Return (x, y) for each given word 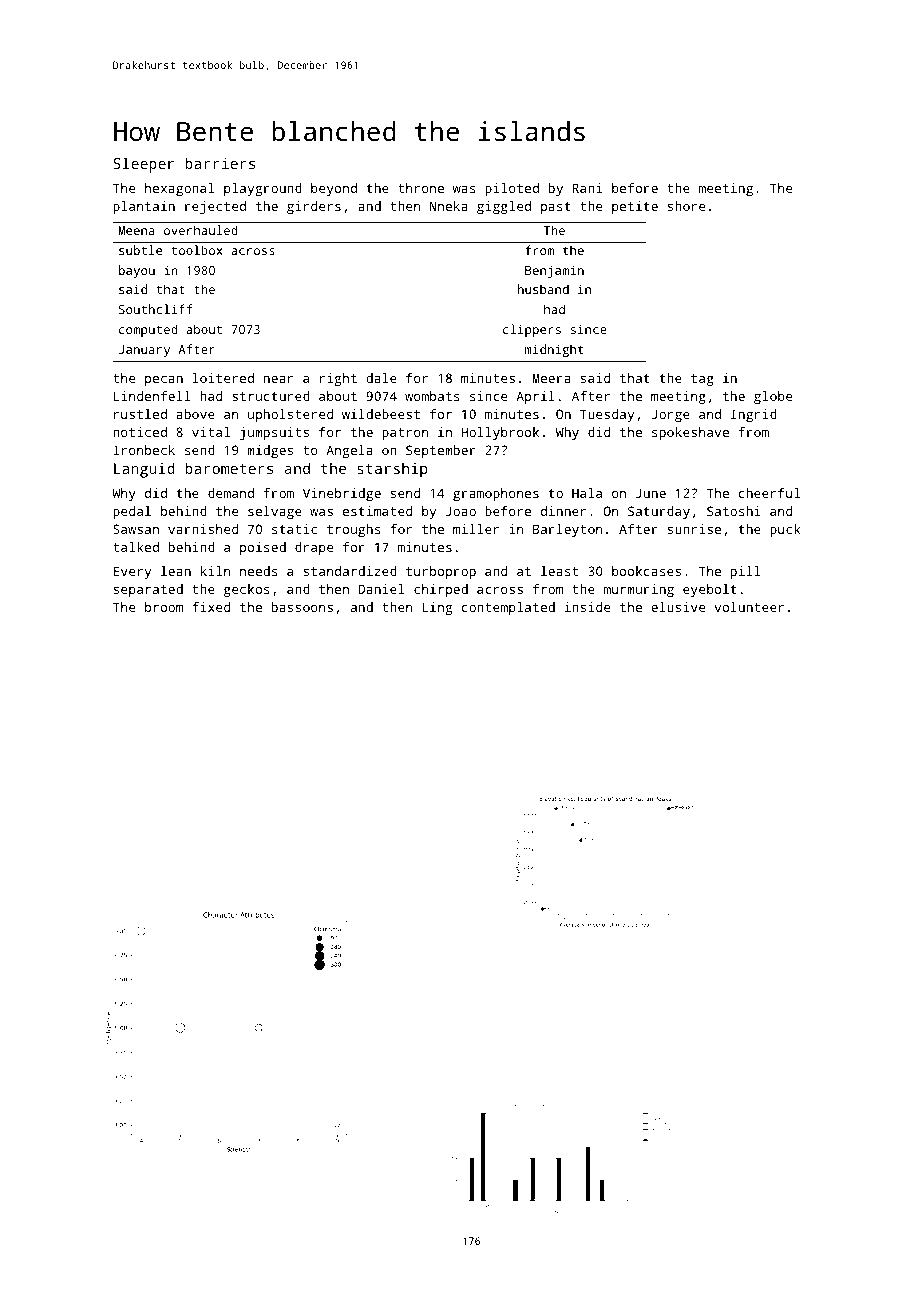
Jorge (670, 415)
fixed (211, 607)
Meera (551, 378)
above (195, 414)
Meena (136, 230)
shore (686, 206)
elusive (678, 607)
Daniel (381, 589)
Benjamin (554, 271)
